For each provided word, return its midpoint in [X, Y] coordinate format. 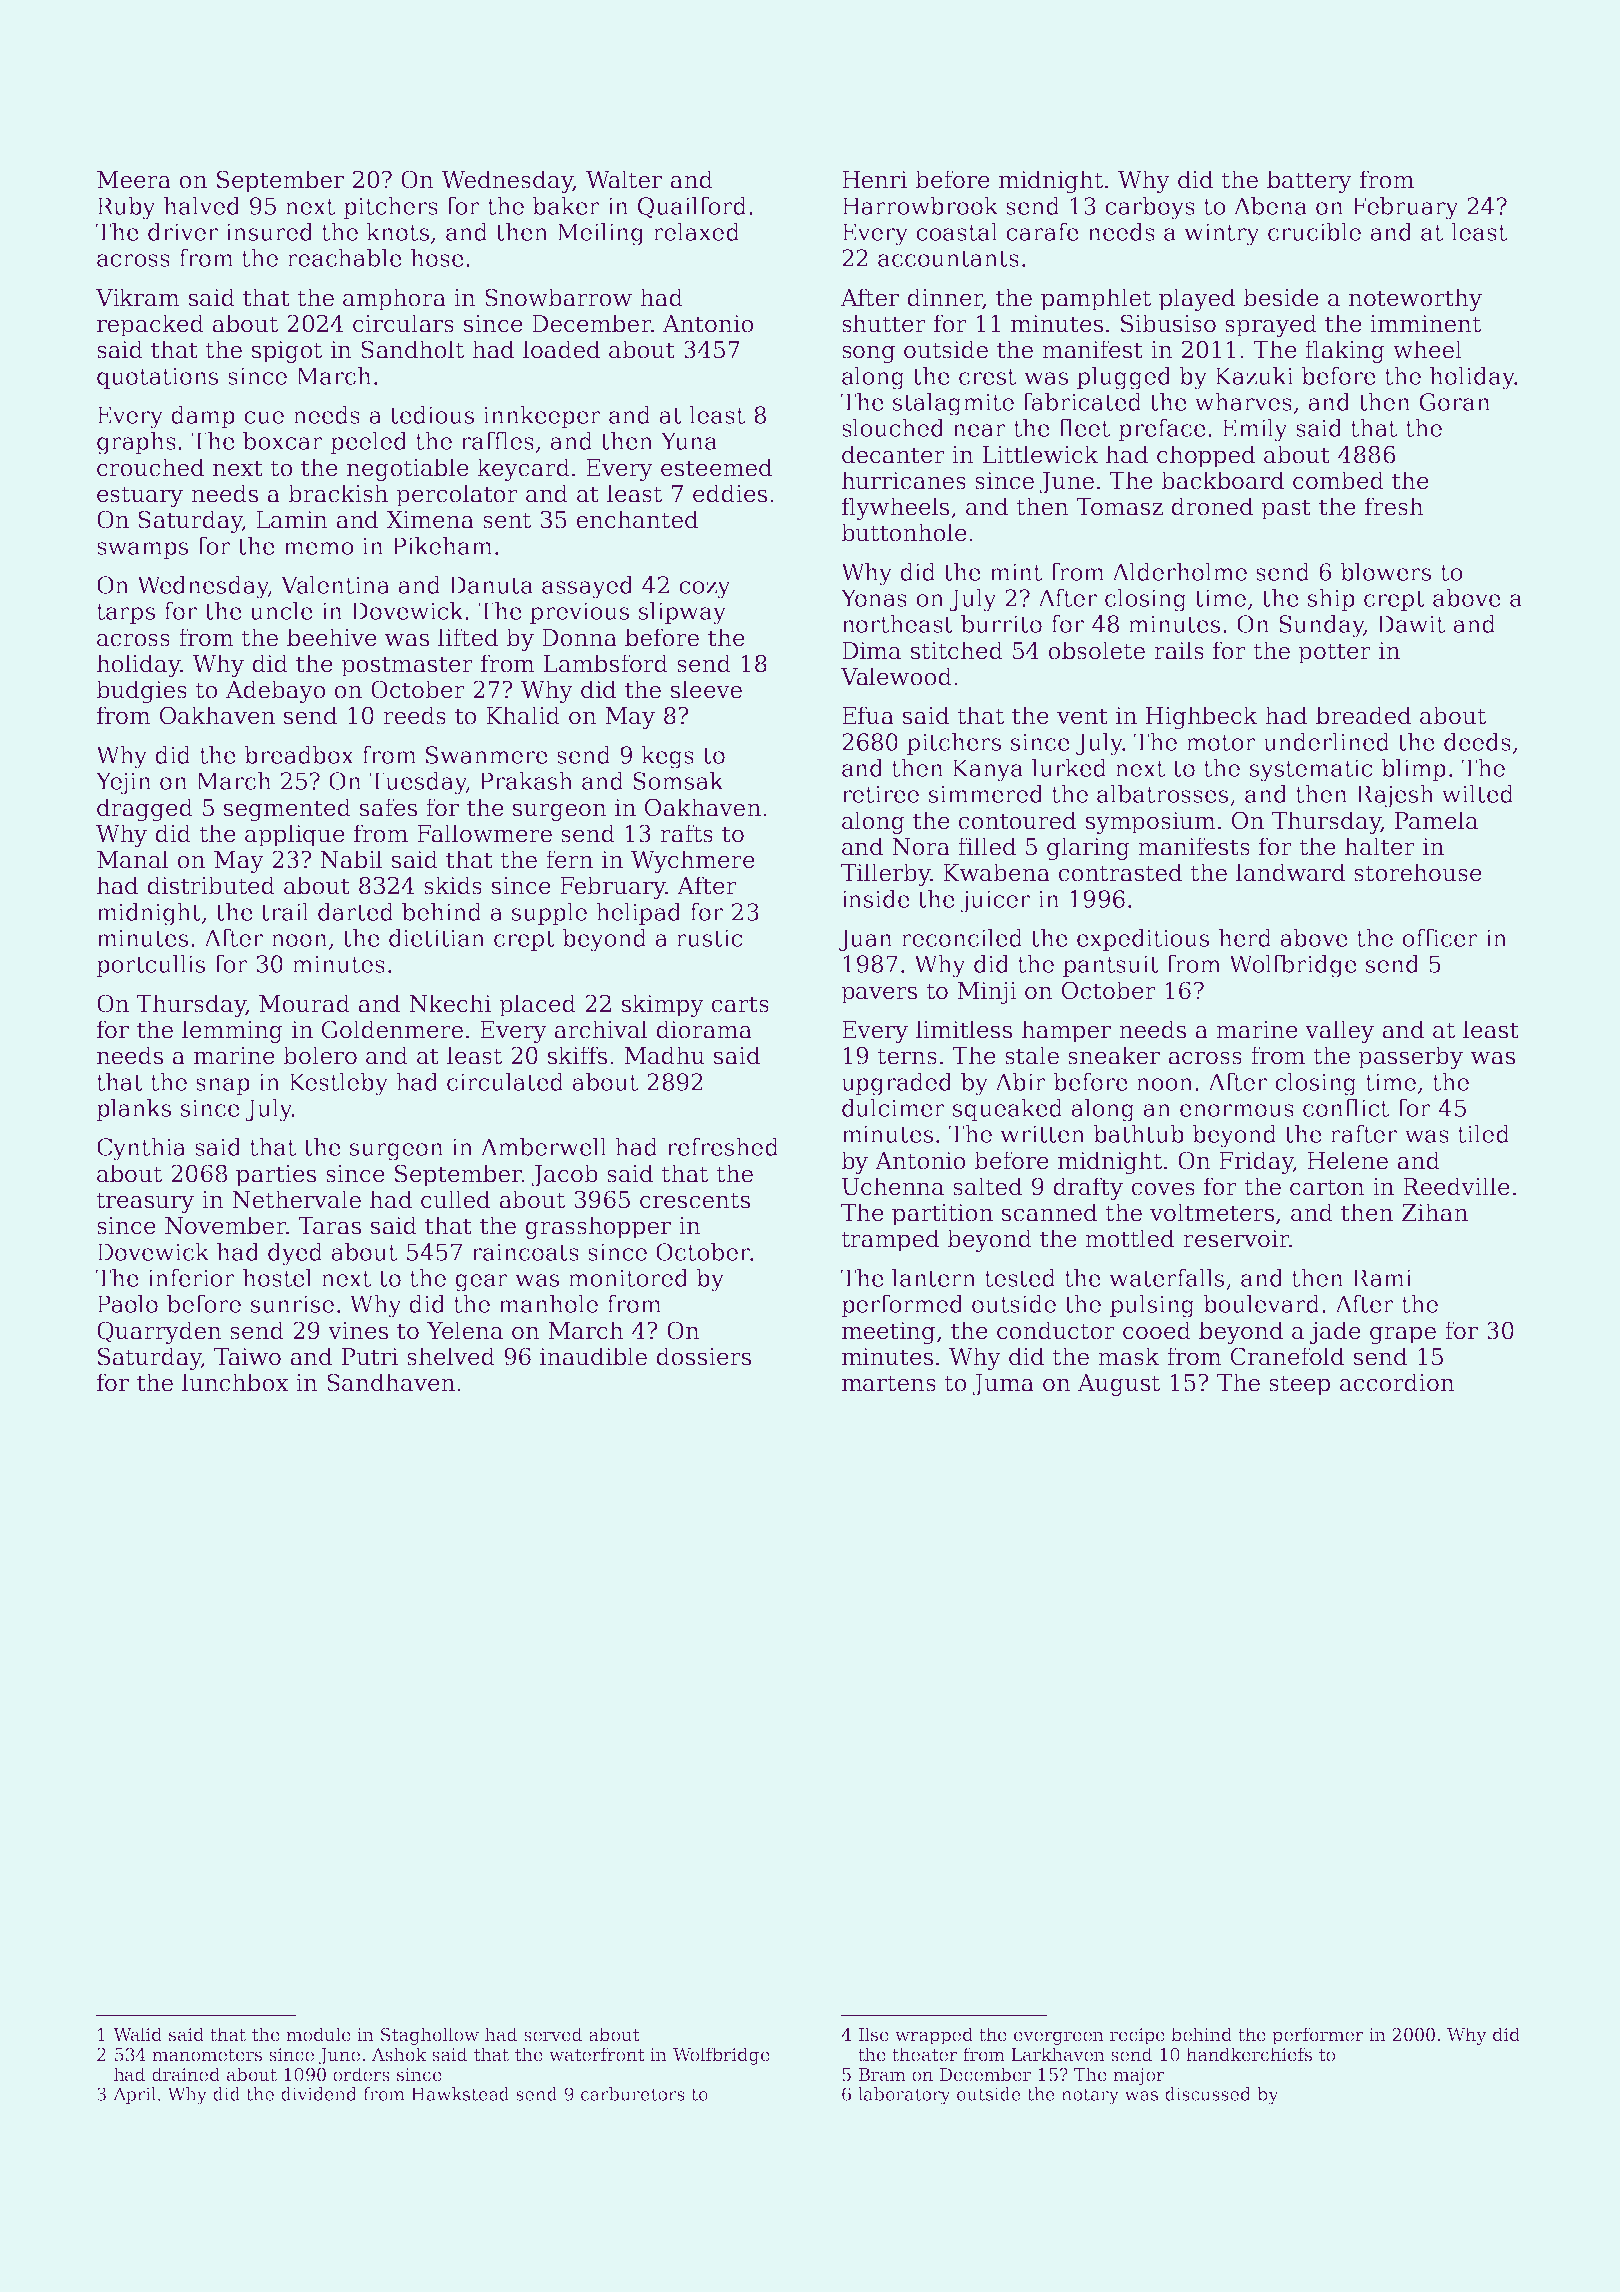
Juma [1003, 1385]
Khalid [523, 715]
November [225, 1225]
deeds [1477, 742]
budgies [141, 691]
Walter [624, 179]
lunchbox [235, 1382]
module [318, 2034]
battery [1309, 181]
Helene [1347, 1160]
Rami [1382, 1278]
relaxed [696, 232]
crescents [695, 1200]
